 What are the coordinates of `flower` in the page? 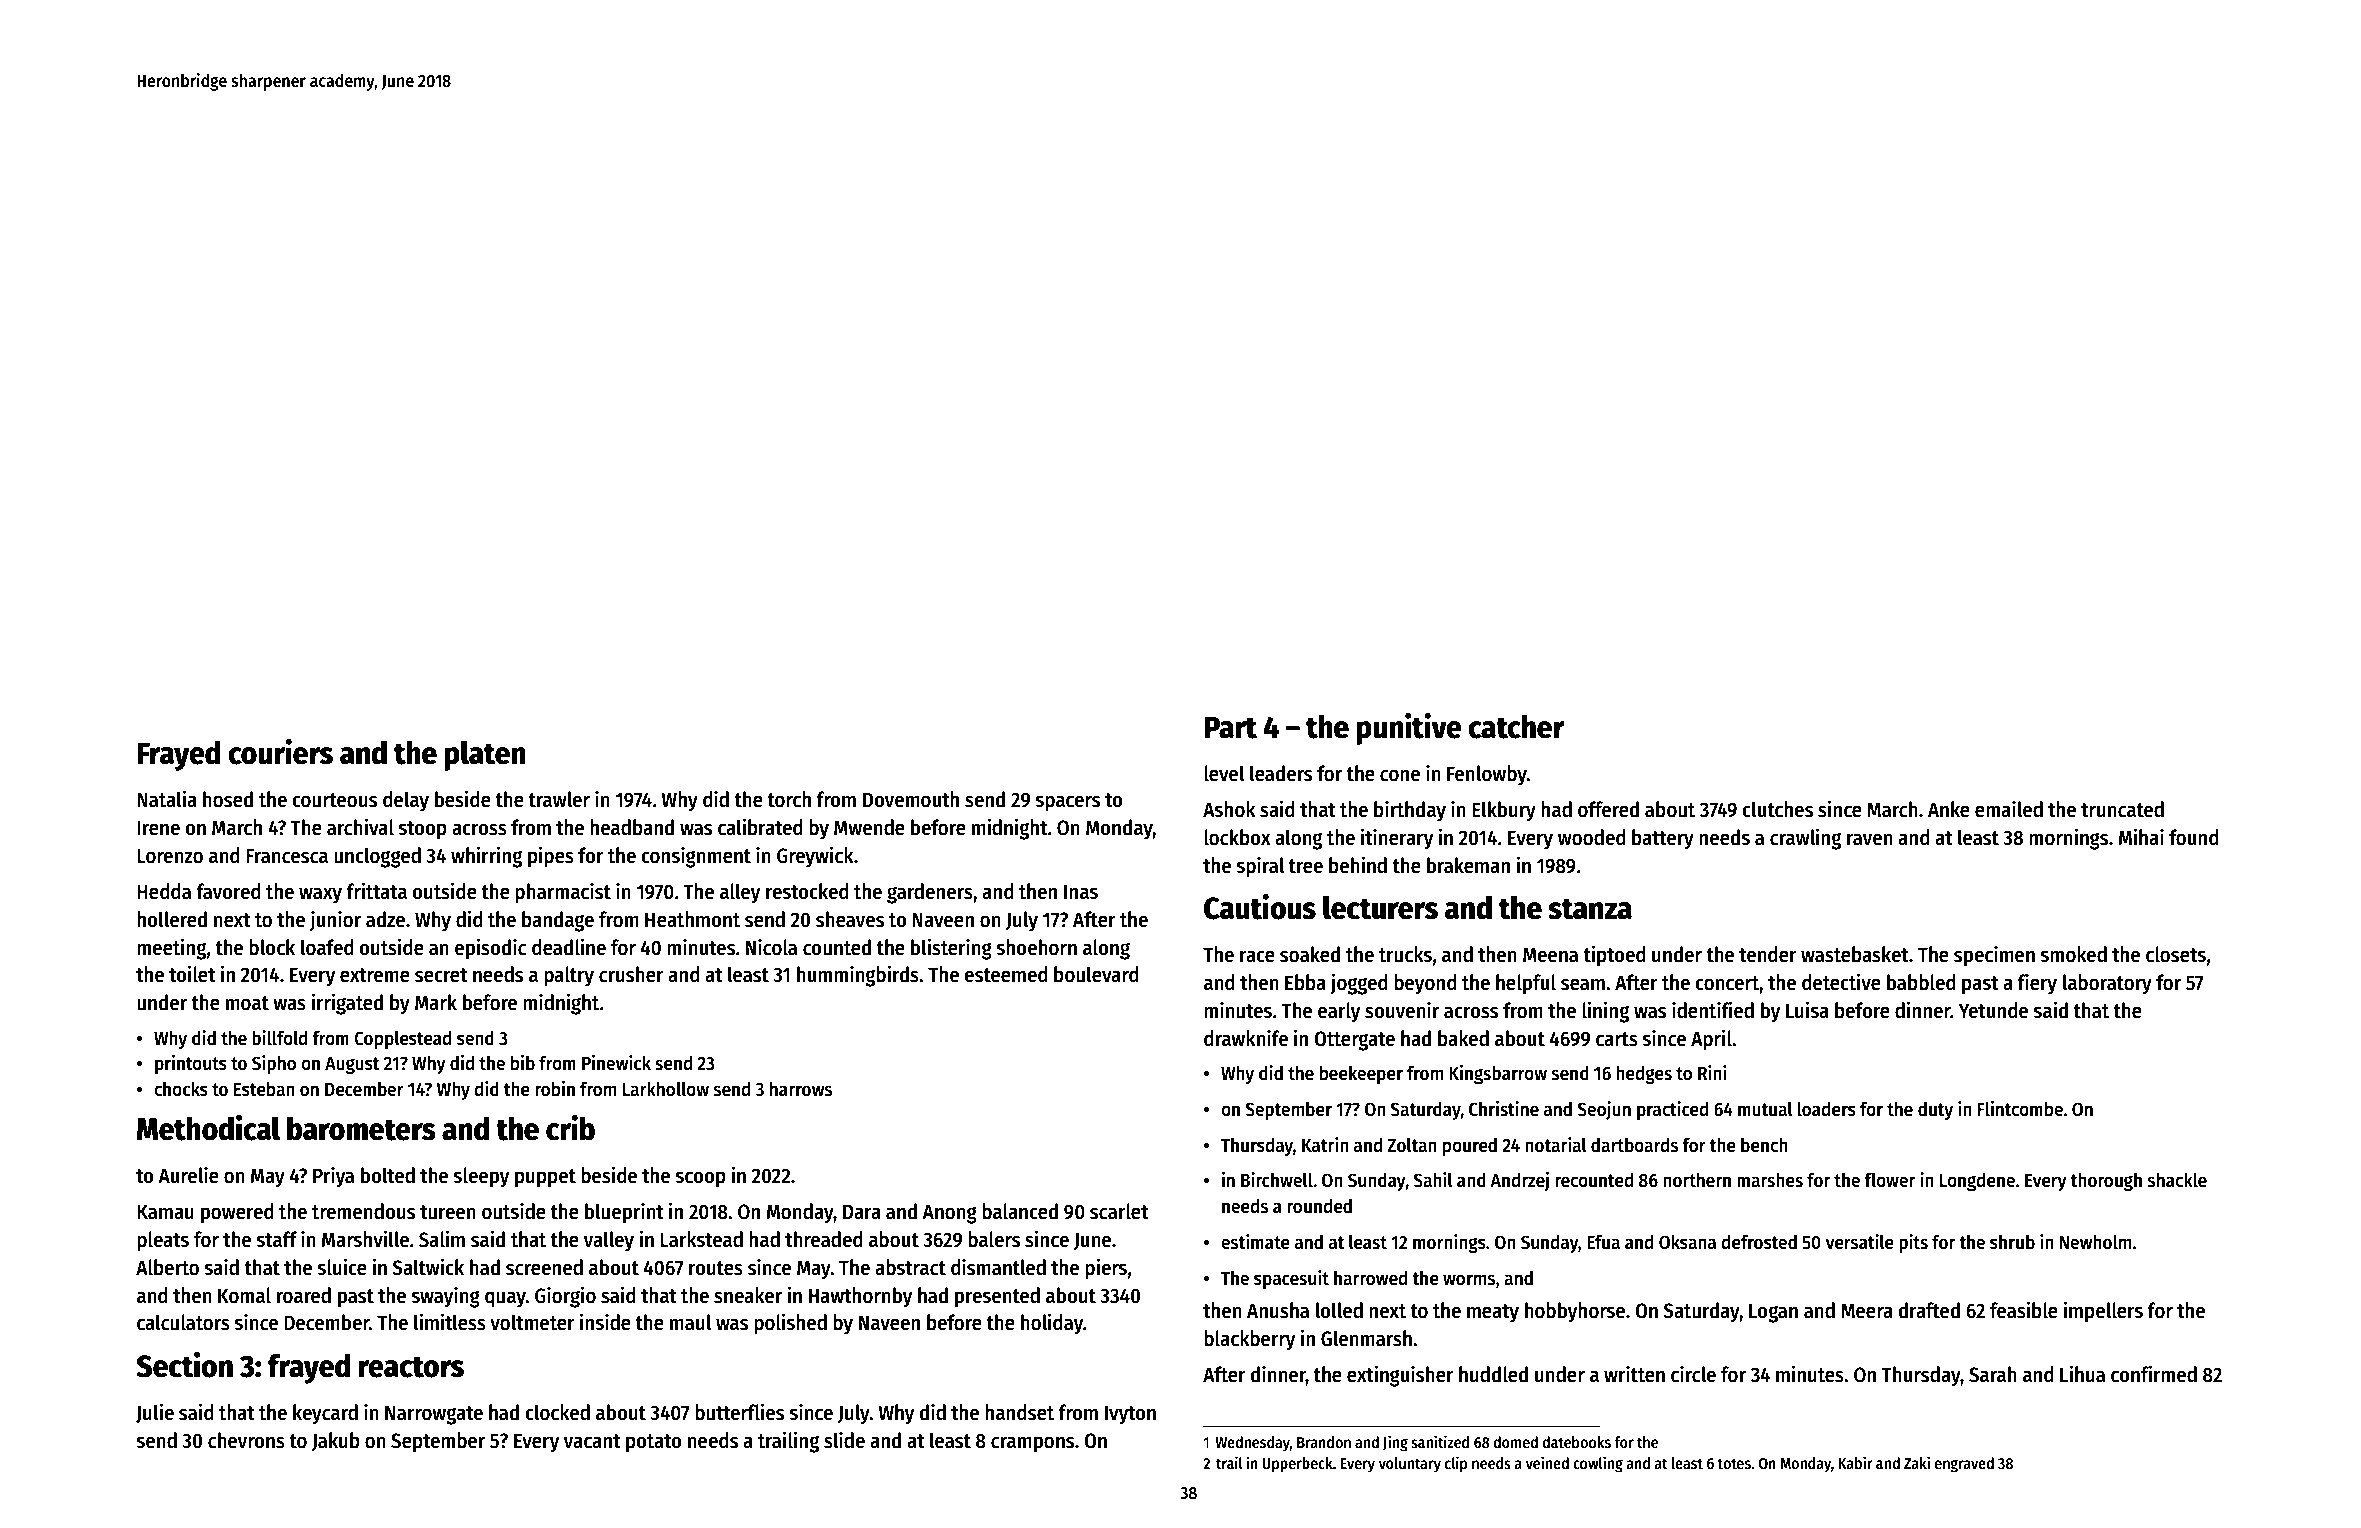 It's located at (1889, 1180).
